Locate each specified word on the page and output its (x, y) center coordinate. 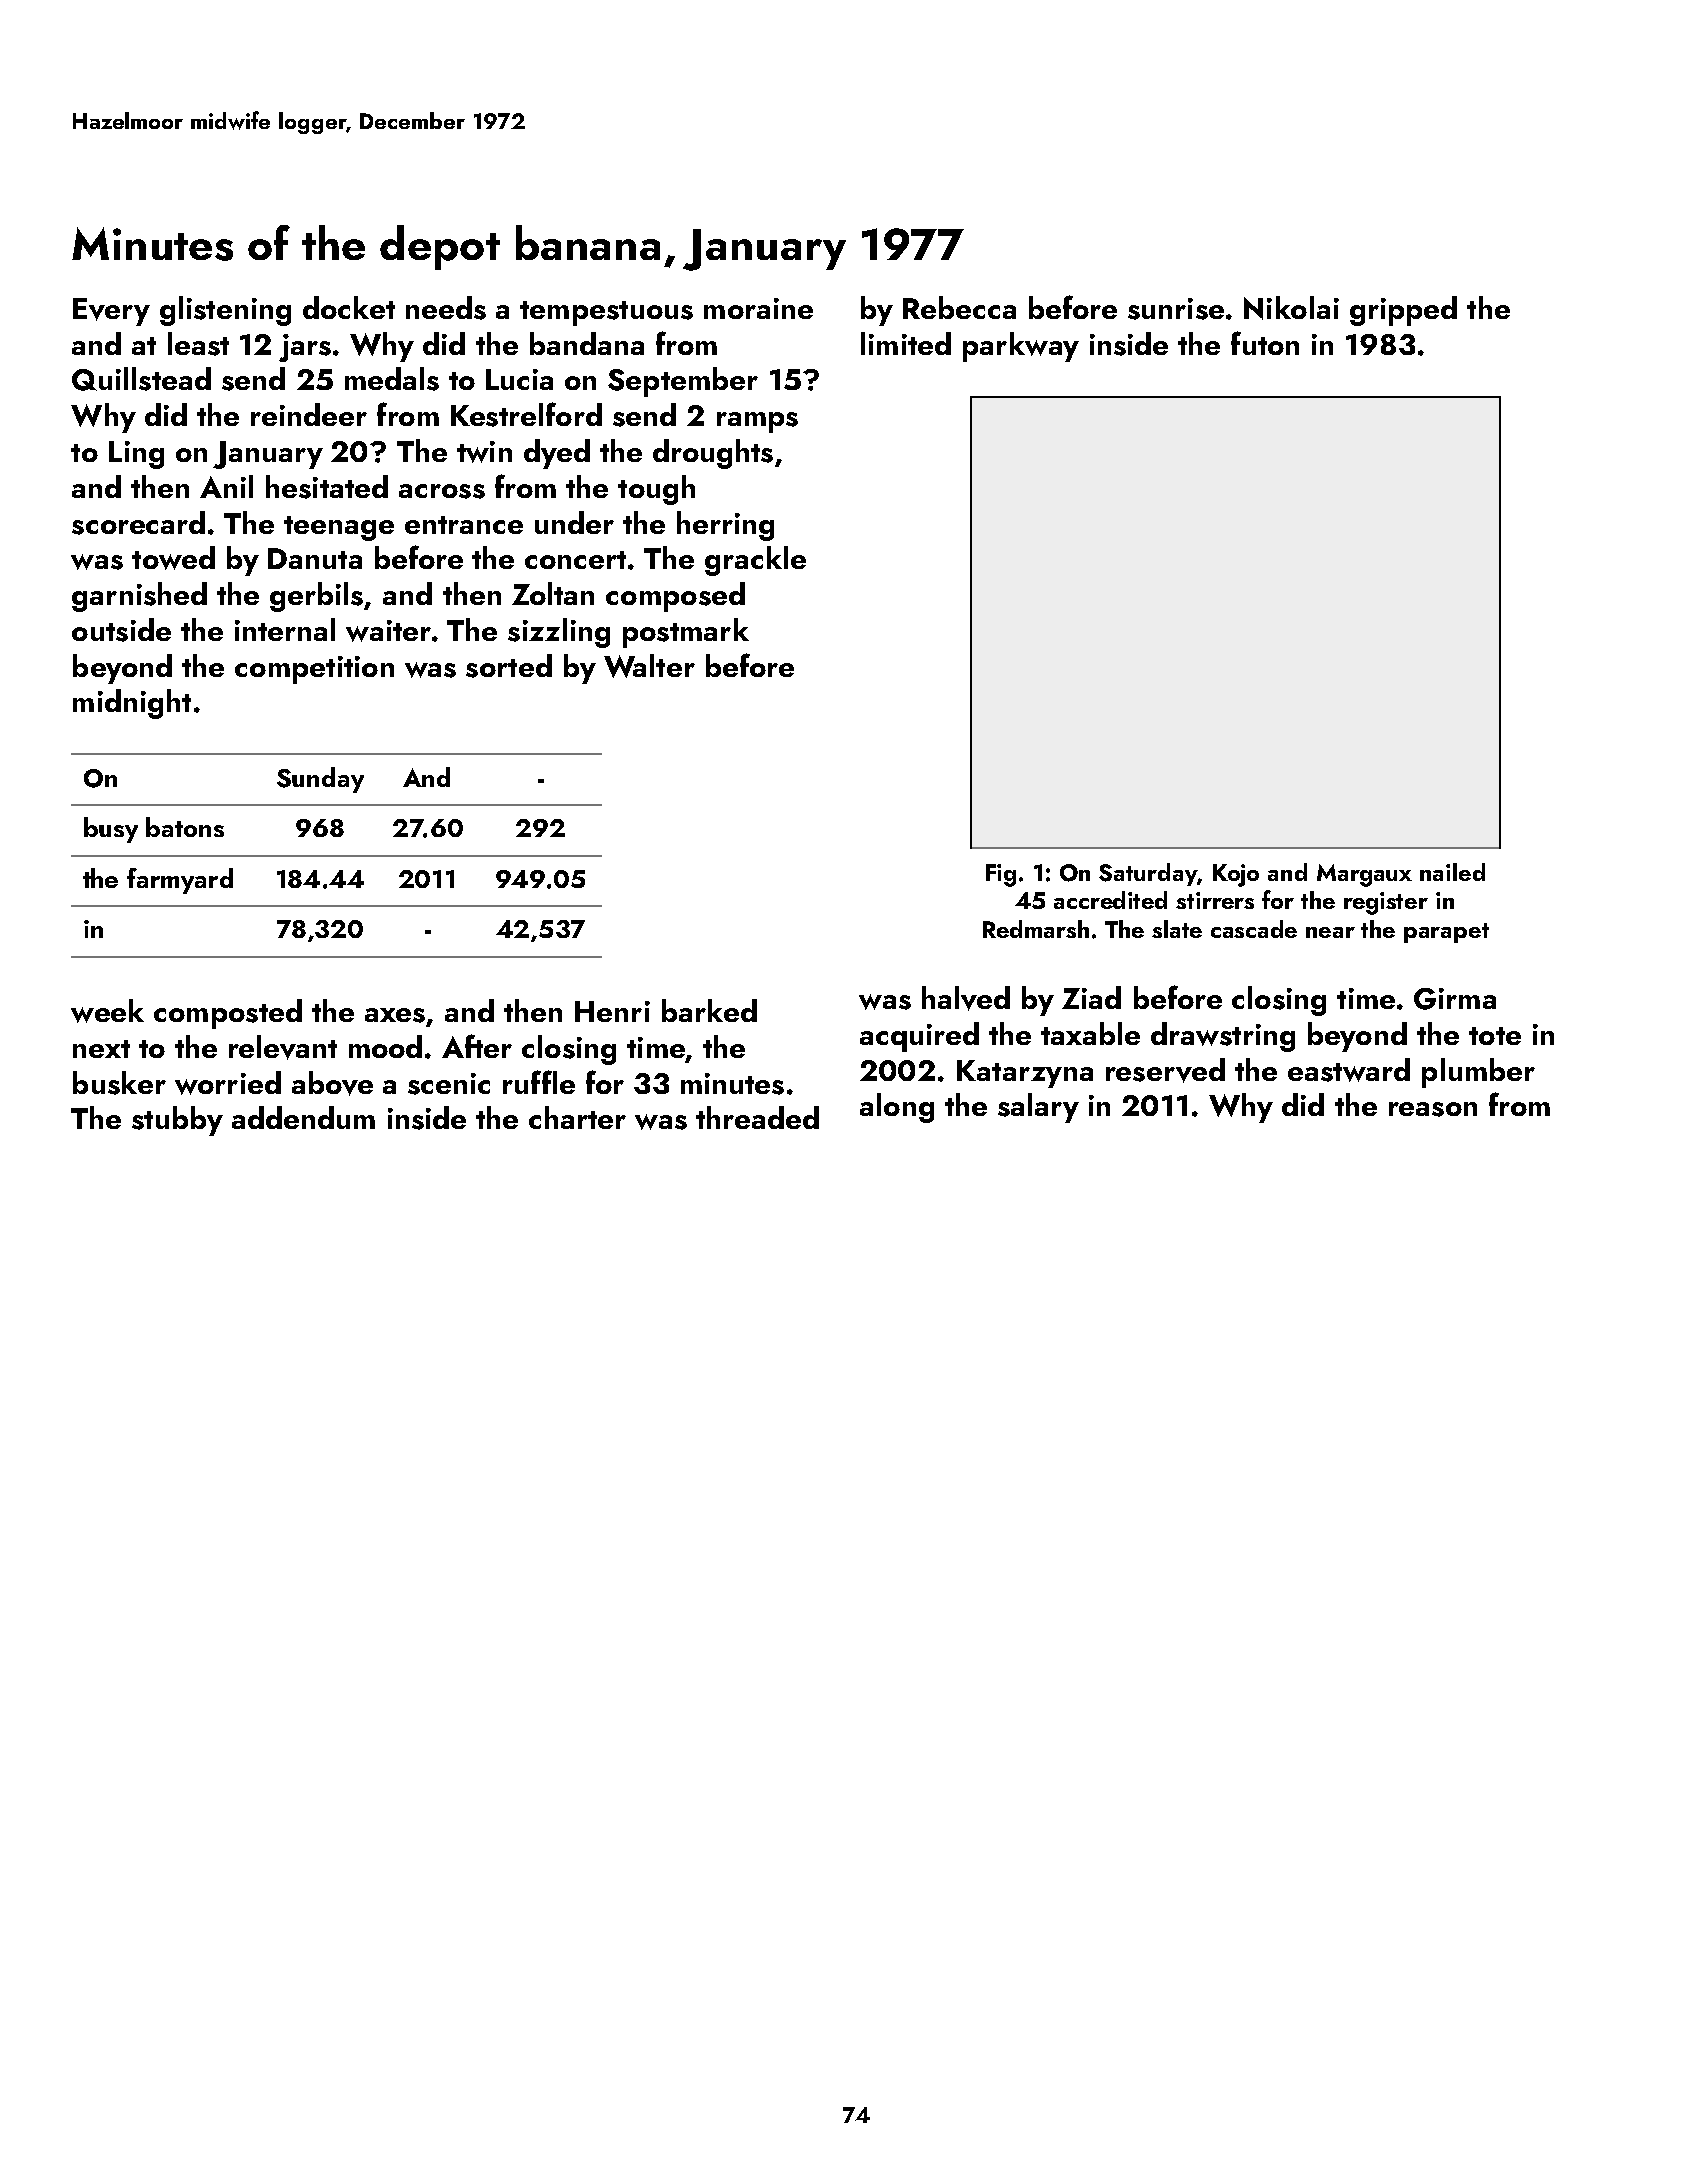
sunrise (1176, 309)
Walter (649, 666)
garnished (139, 597)
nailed (1452, 872)
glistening (225, 311)
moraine (758, 308)
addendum (303, 1117)
